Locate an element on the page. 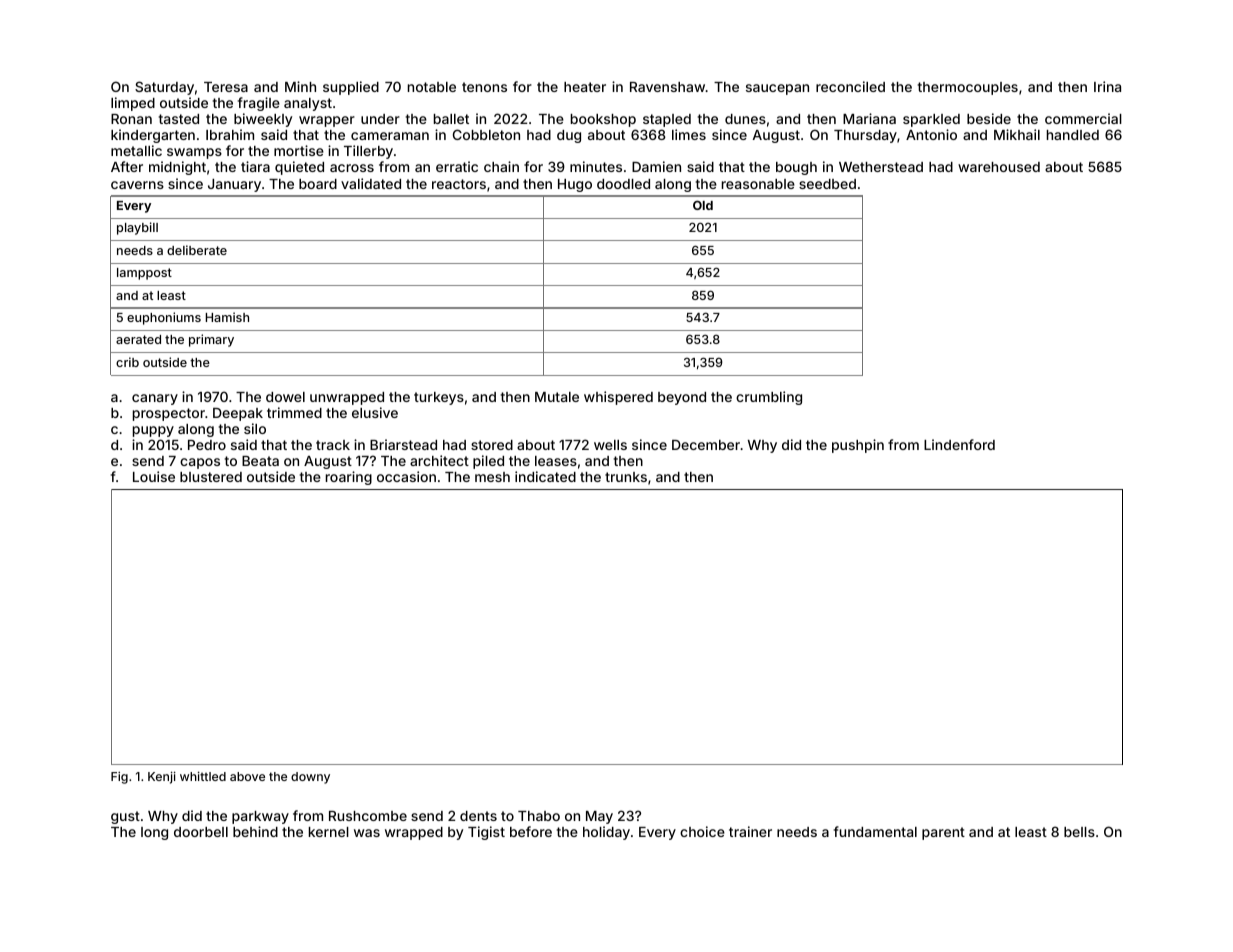  limped is located at coordinates (133, 104).
